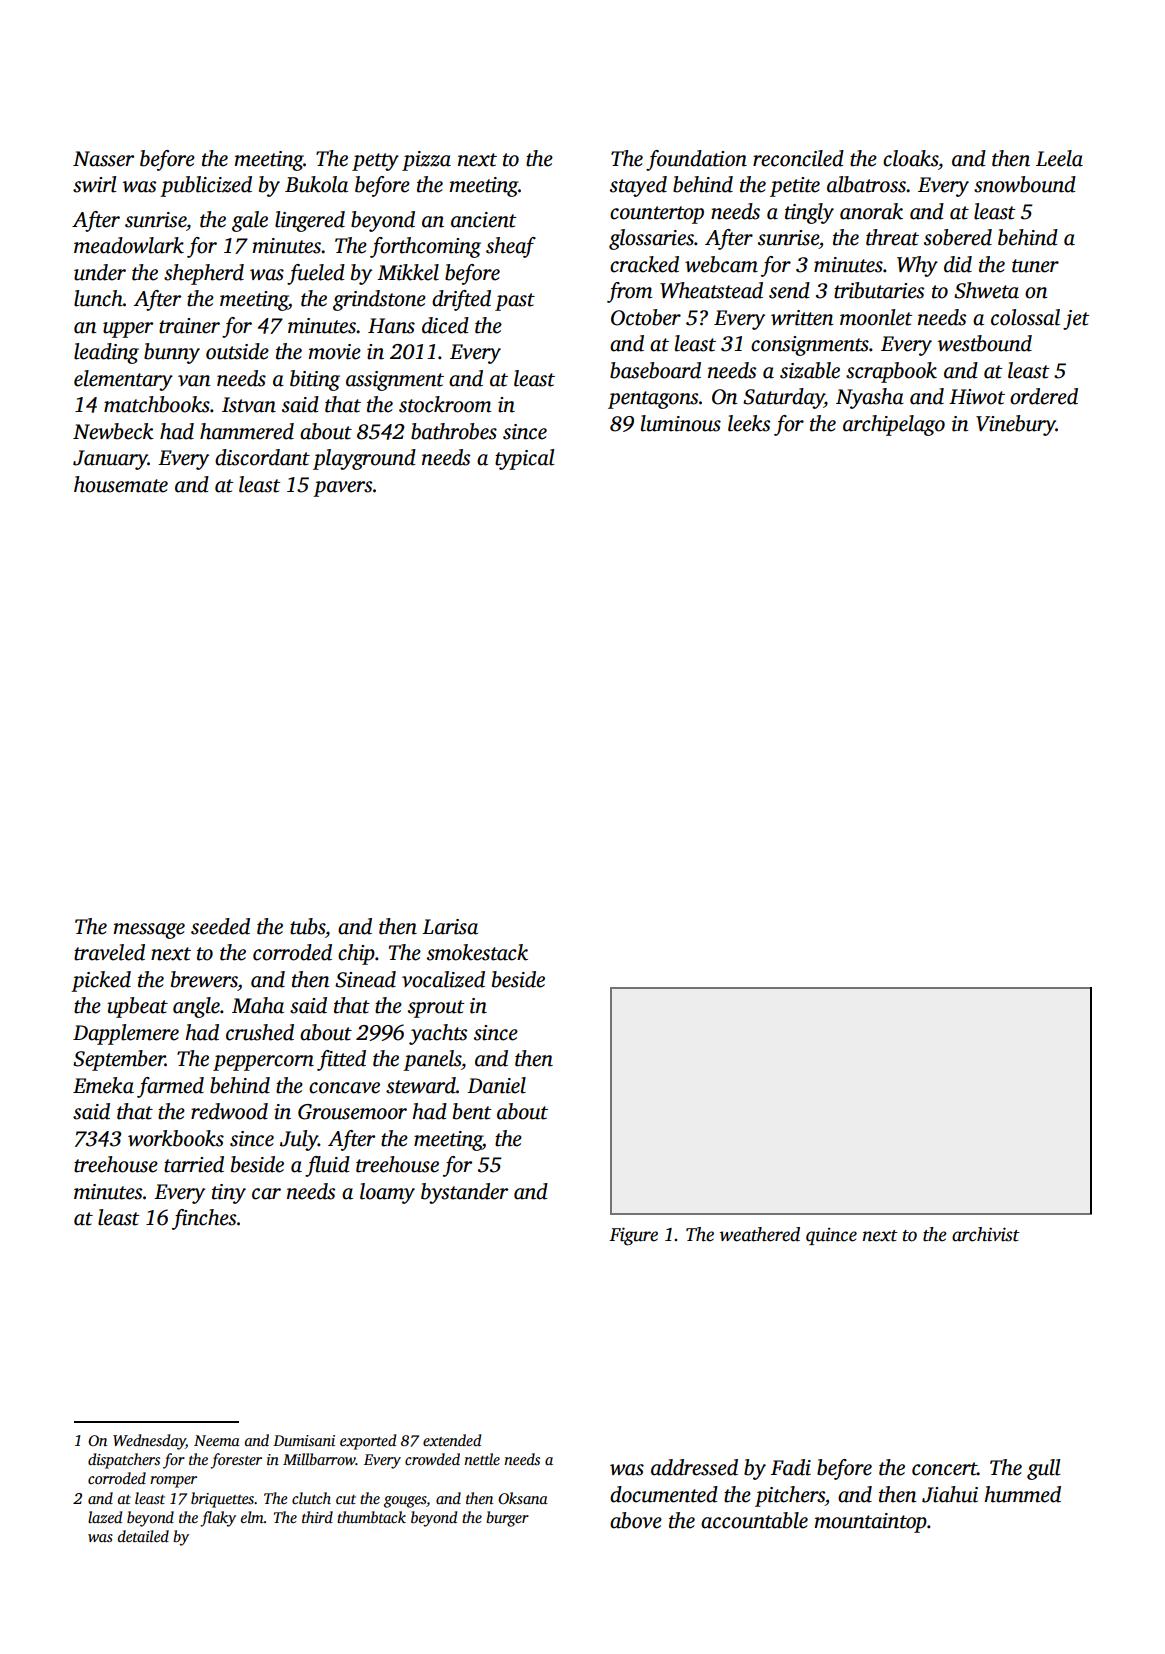  I want to click on ancient, so click(483, 220).
